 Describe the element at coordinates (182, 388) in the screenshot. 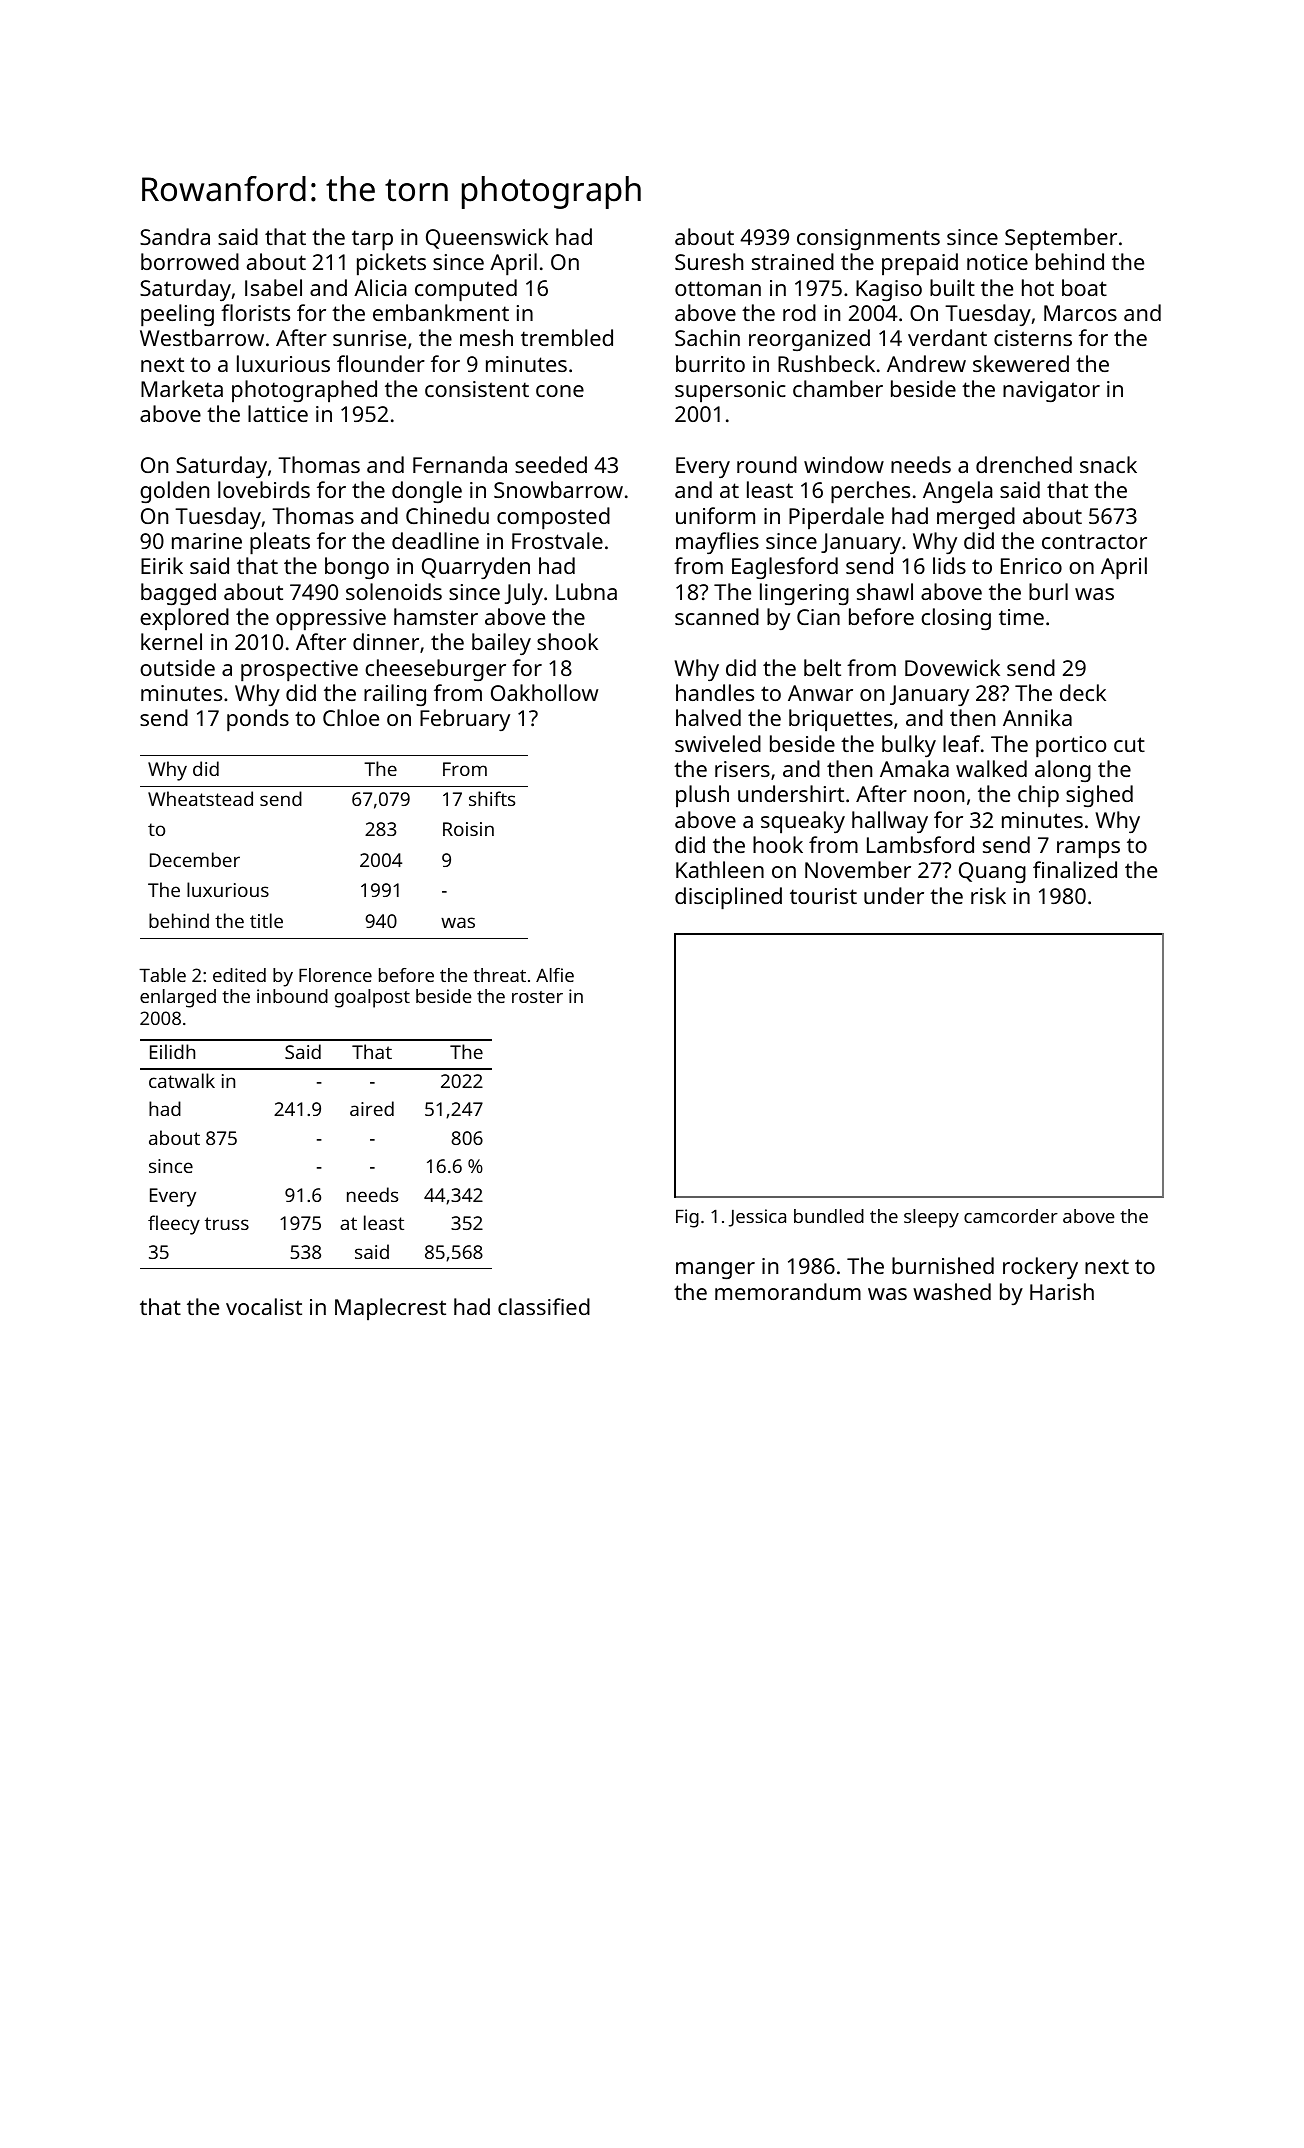

I see `Marketa` at that location.
